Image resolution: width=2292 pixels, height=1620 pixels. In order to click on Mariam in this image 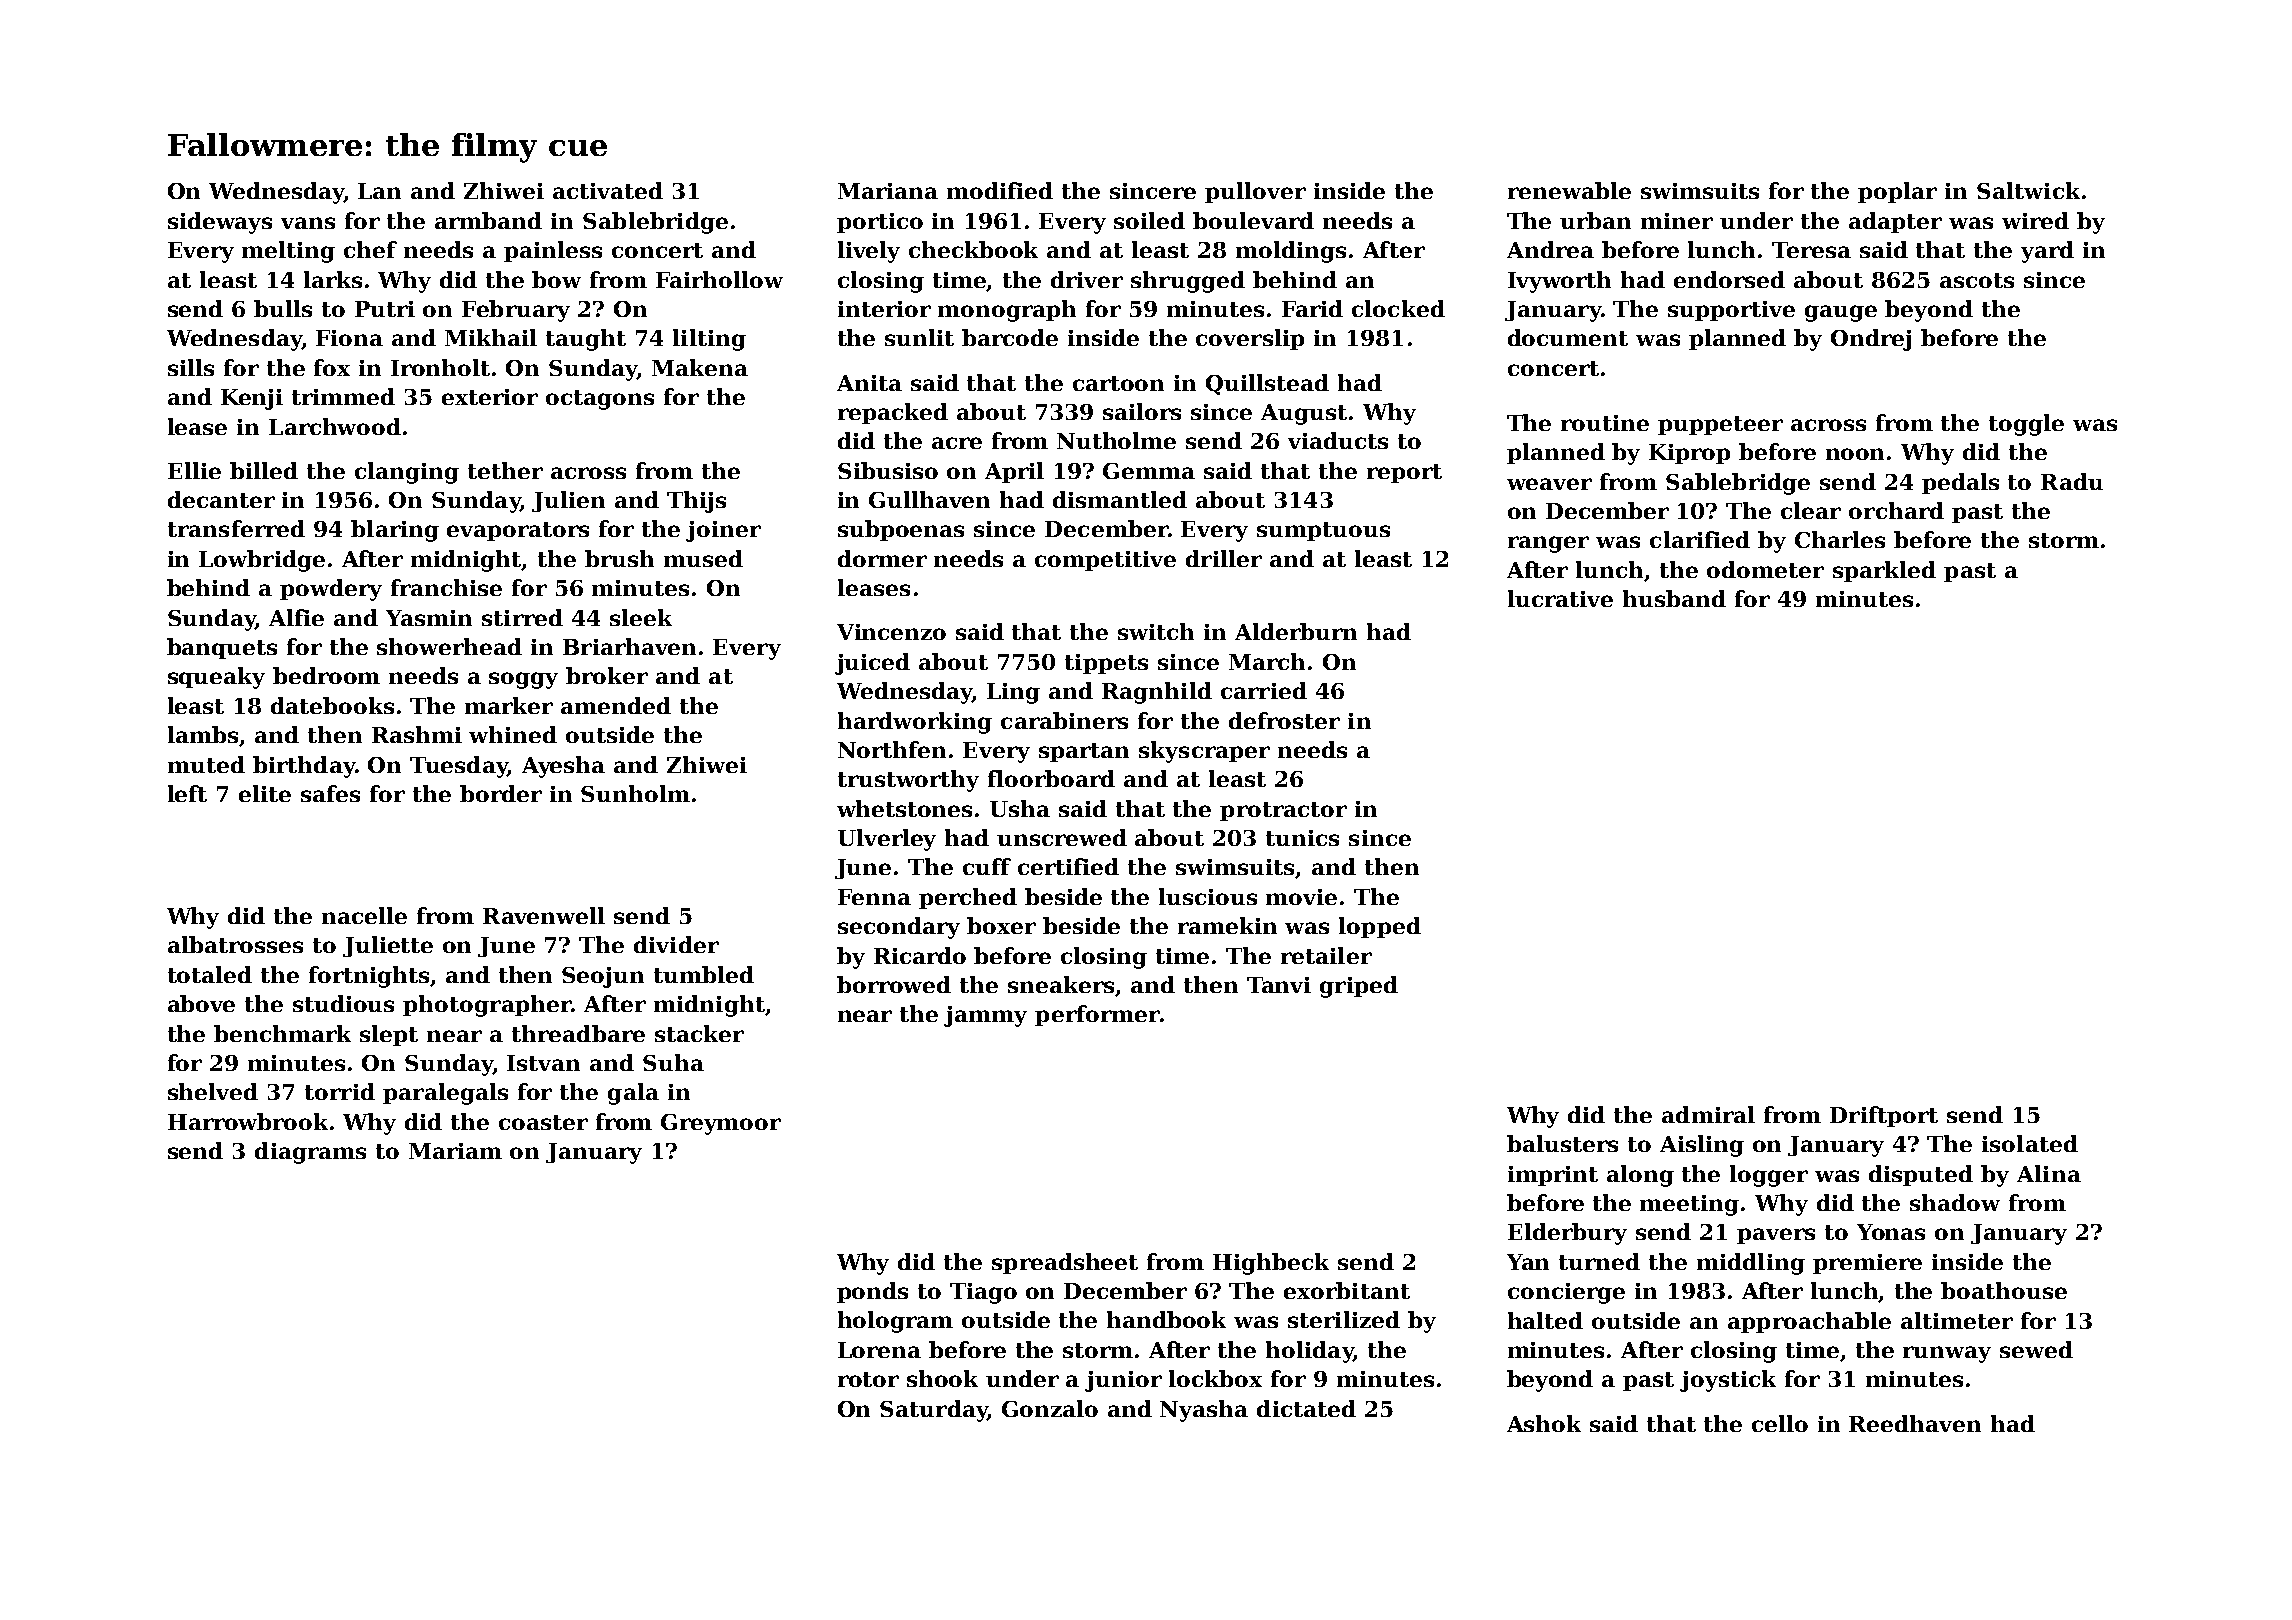, I will do `click(455, 1151)`.
